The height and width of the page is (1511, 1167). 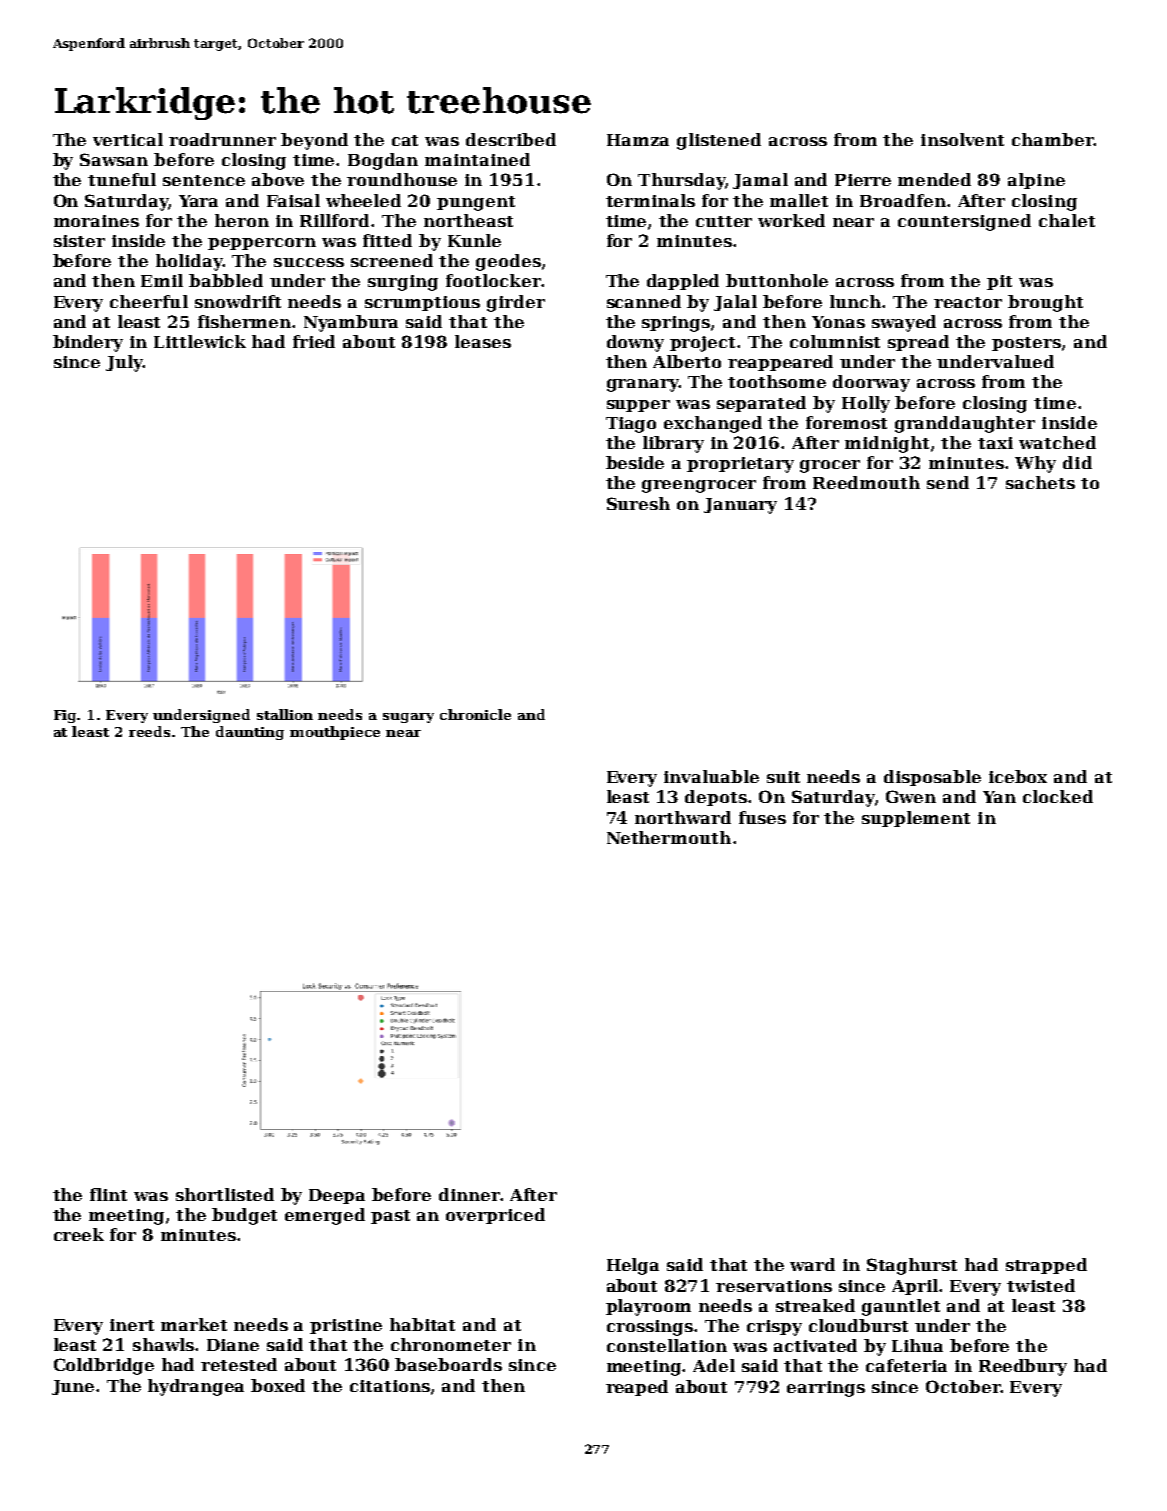 I want to click on roadrunner, so click(x=222, y=139).
